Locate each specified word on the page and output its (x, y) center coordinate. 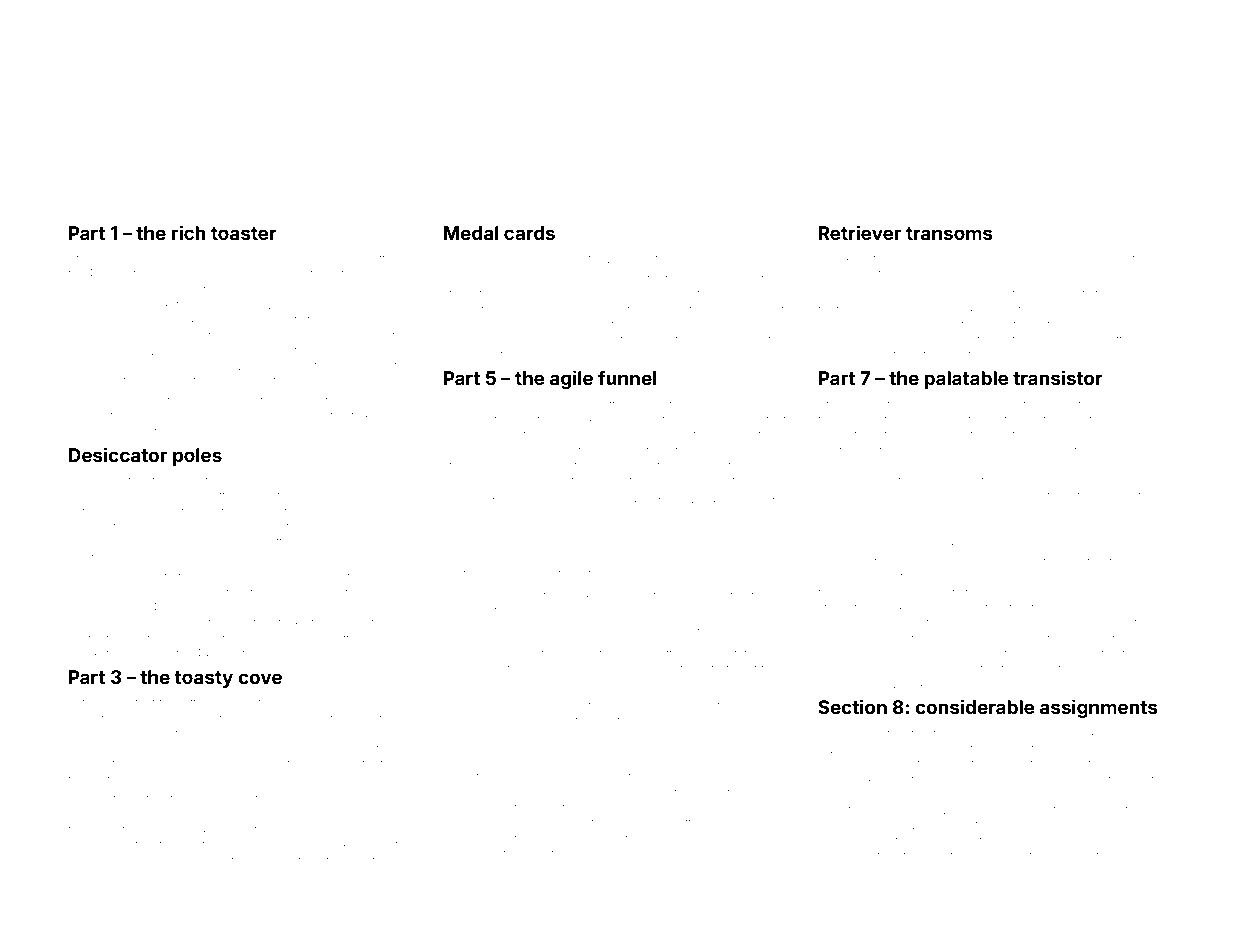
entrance (744, 294)
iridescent (928, 592)
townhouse (259, 274)
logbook (383, 816)
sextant (371, 623)
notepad (184, 542)
